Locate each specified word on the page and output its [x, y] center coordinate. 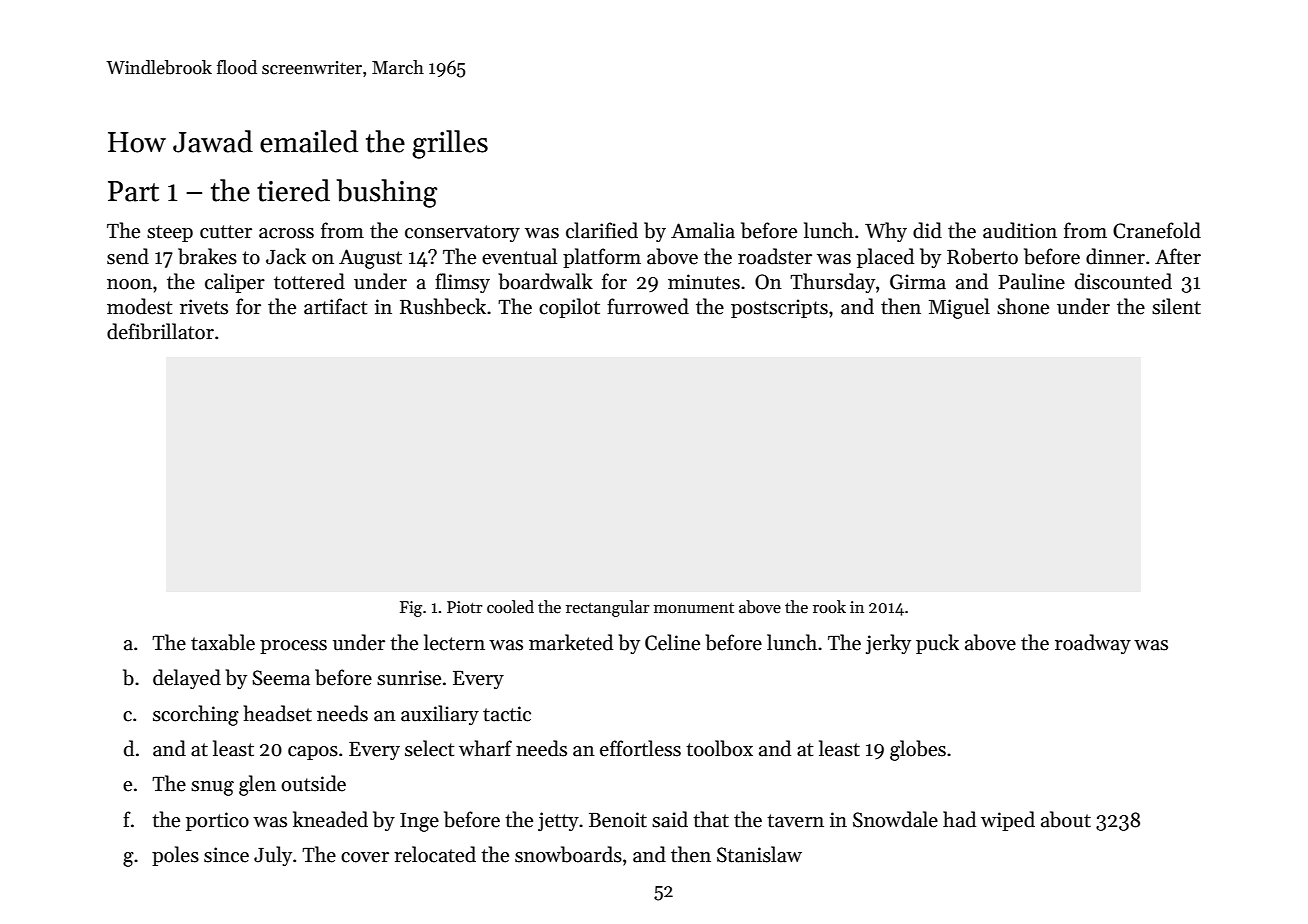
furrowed [648, 306]
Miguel [959, 308]
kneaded [330, 819]
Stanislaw [759, 854]
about [1066, 819]
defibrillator [160, 331]
